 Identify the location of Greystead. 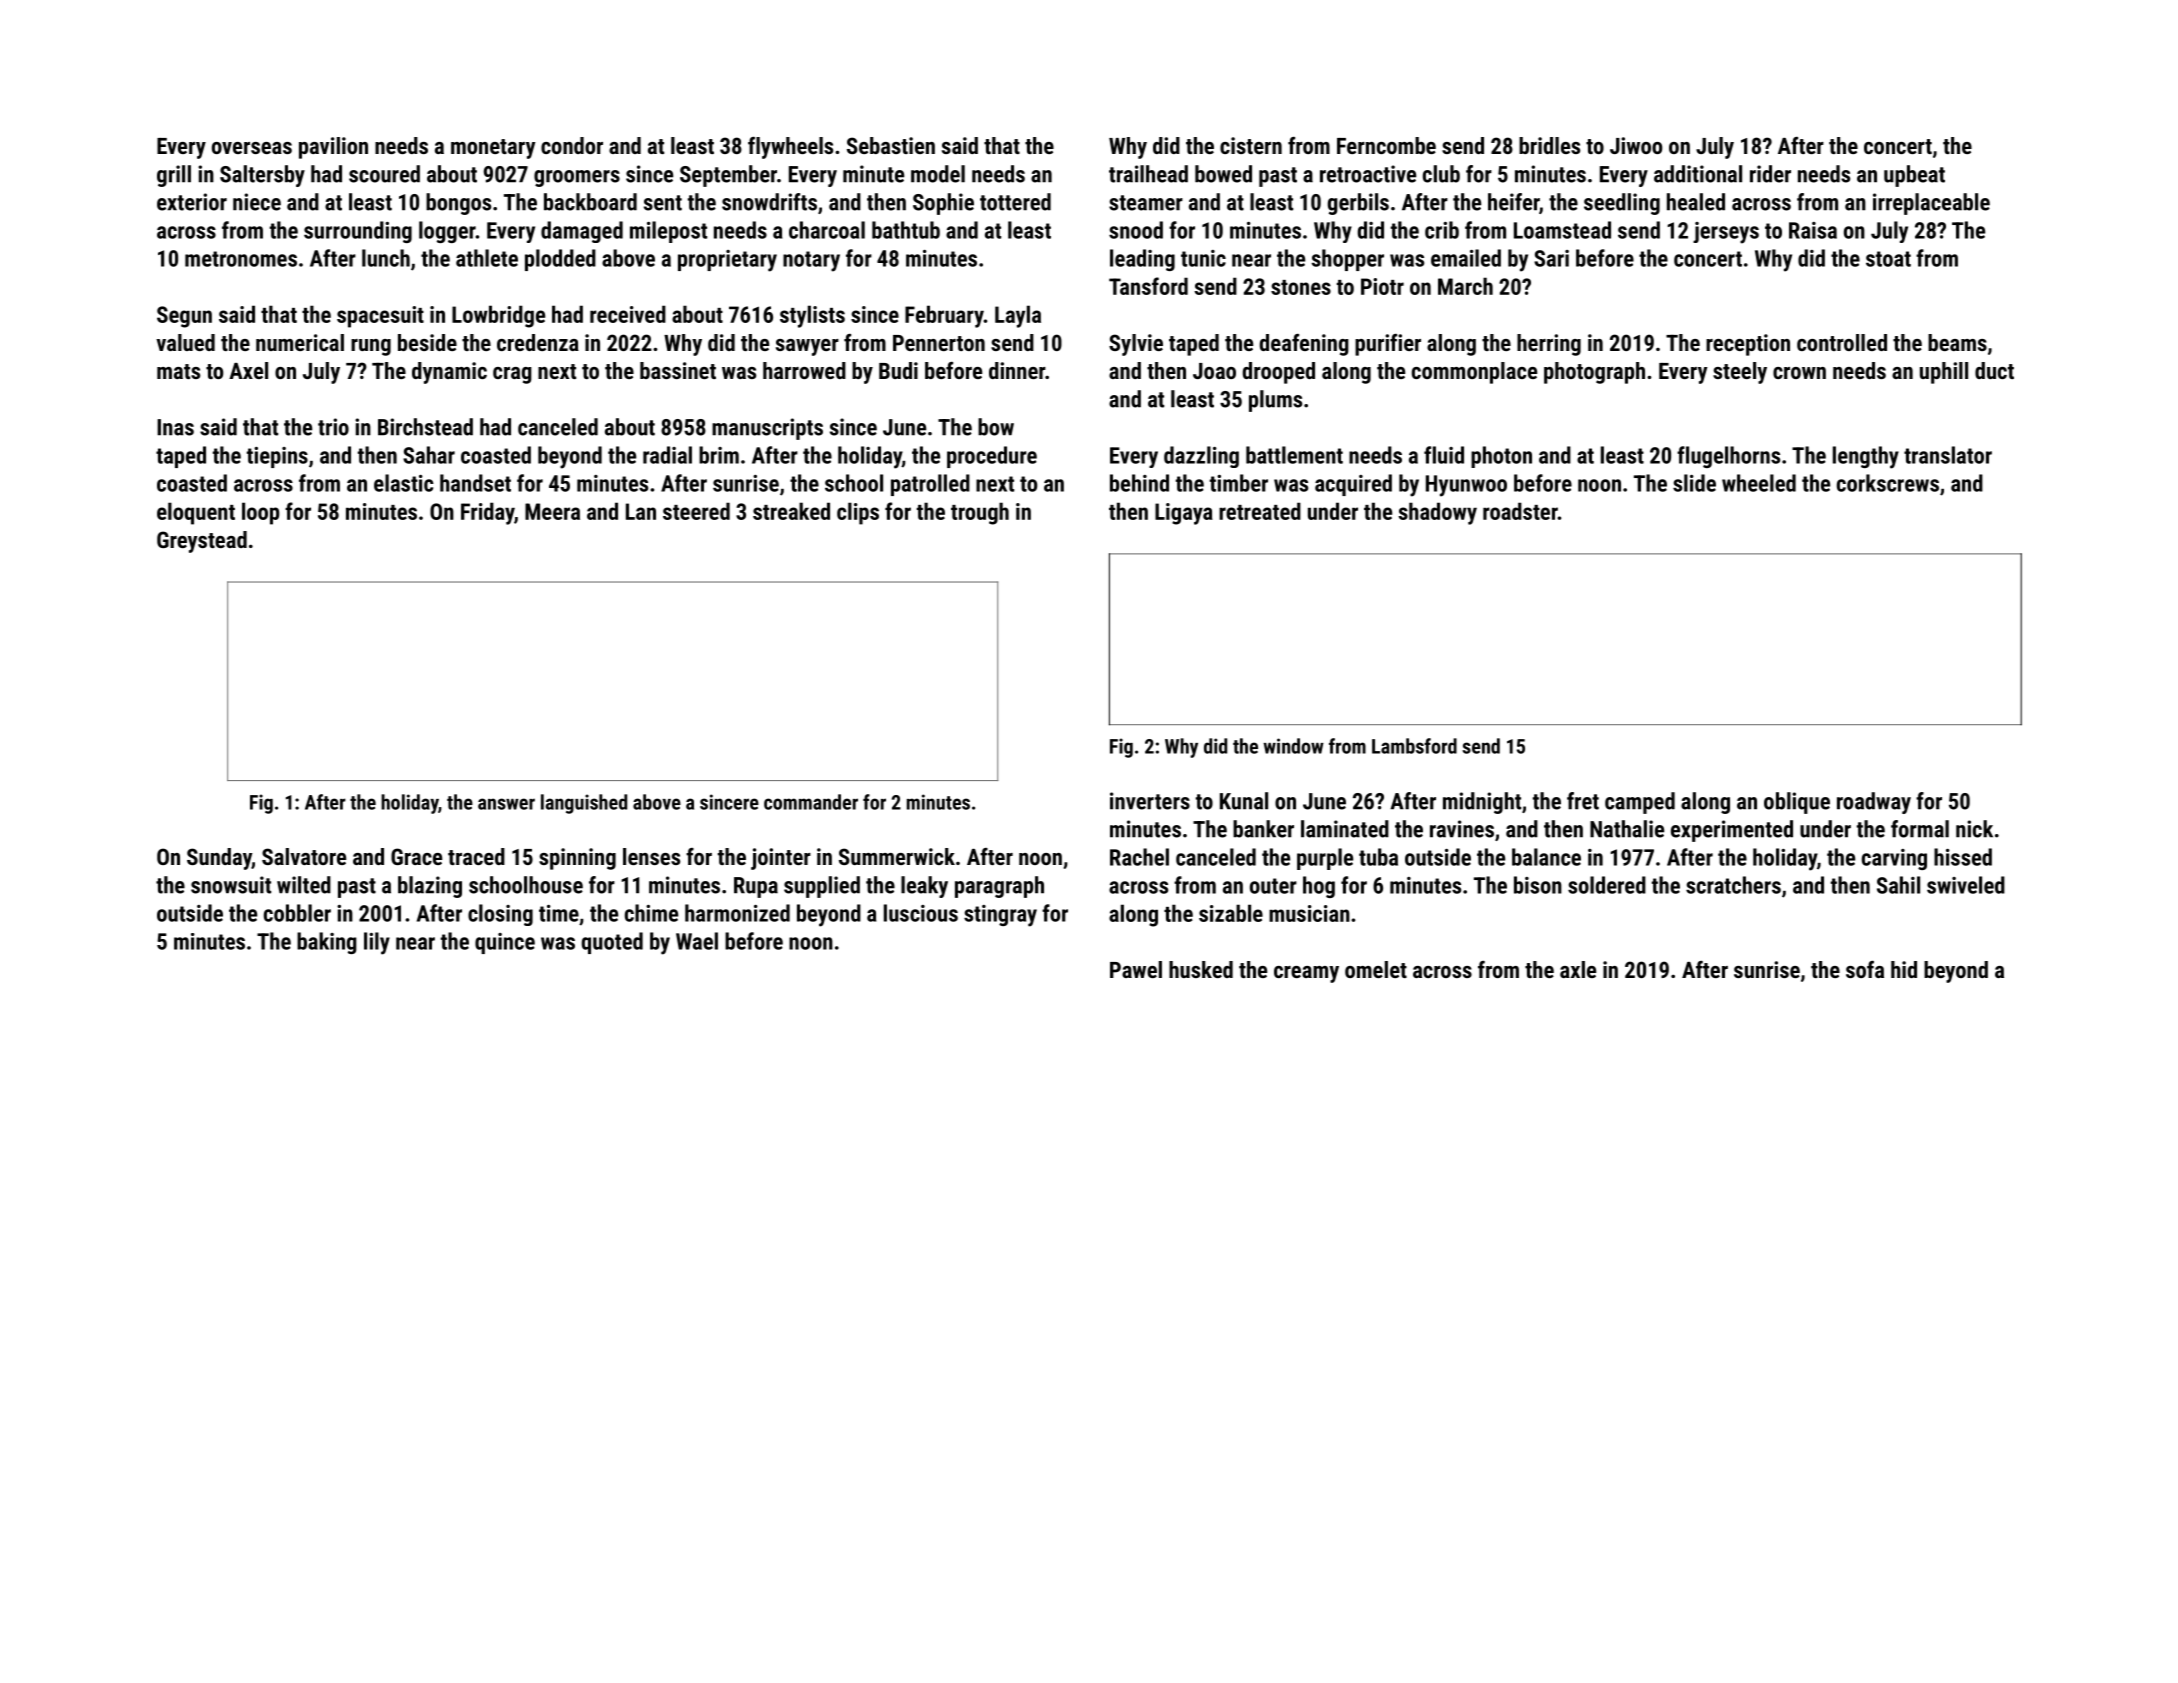
(202, 542).
